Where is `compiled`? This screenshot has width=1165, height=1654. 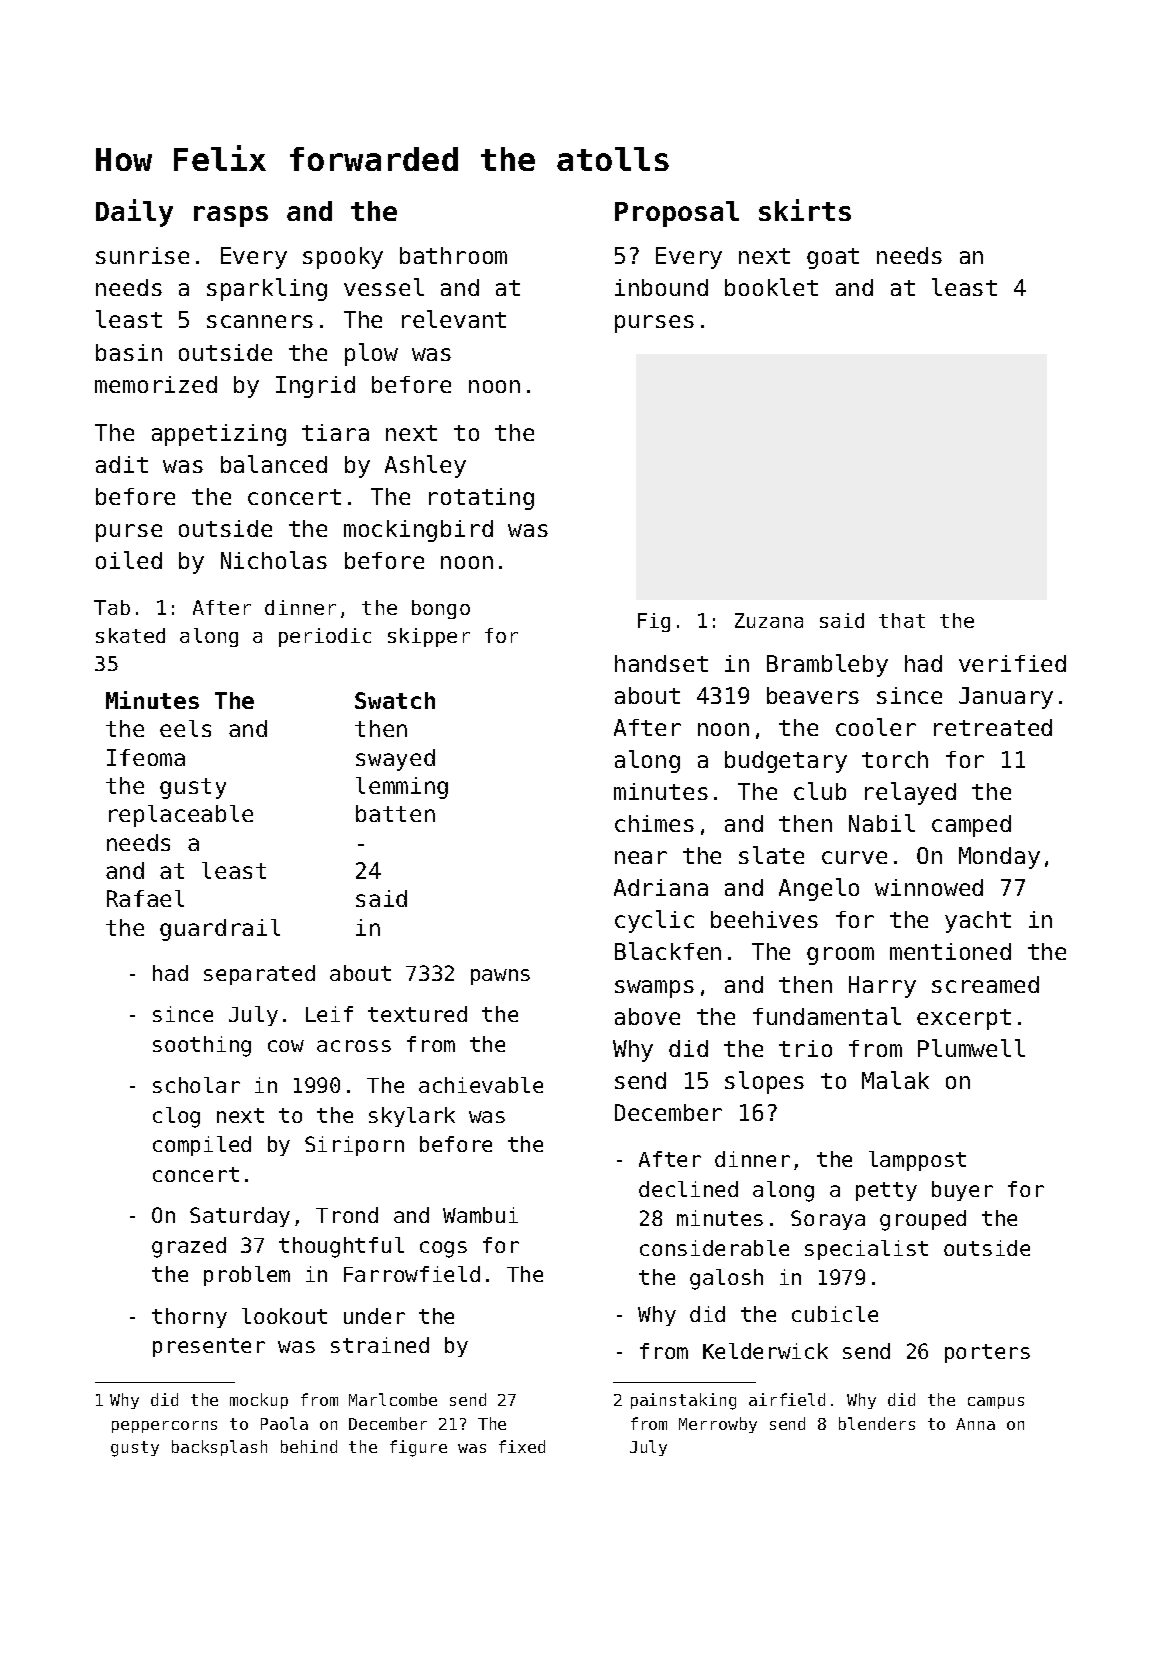
compiled is located at coordinates (202, 1146).
